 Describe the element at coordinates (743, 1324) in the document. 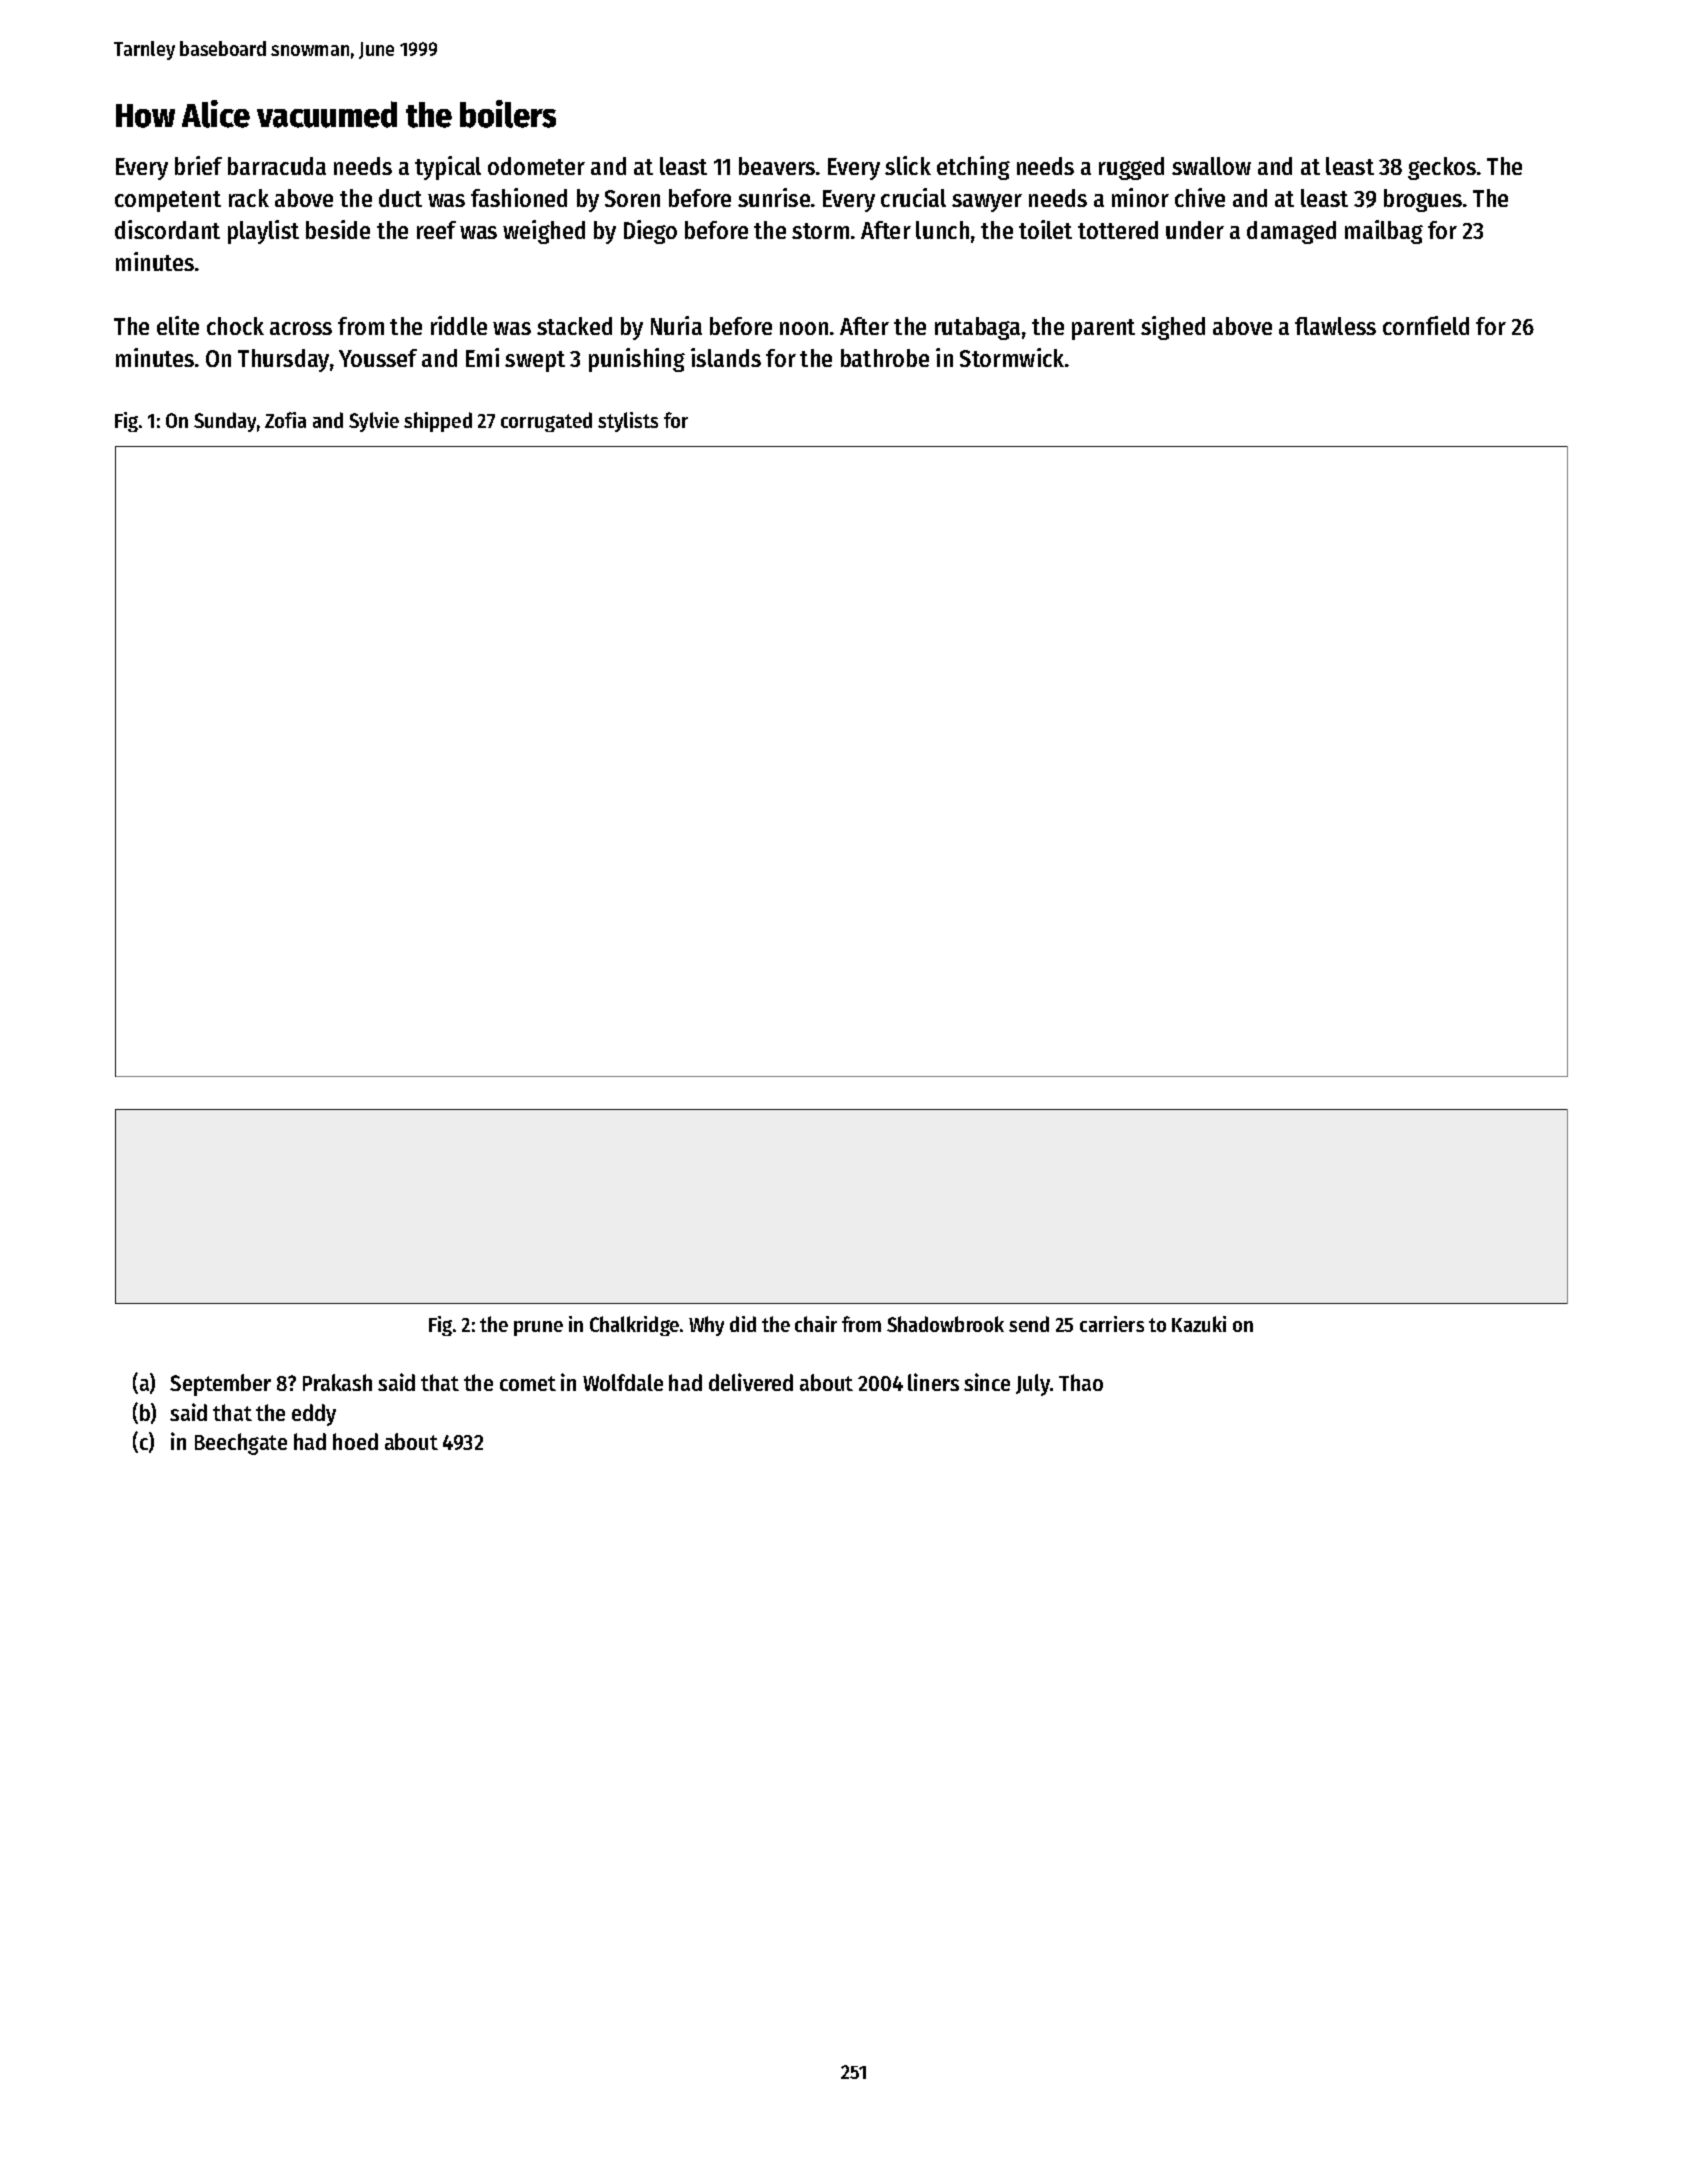

I see `did` at that location.
